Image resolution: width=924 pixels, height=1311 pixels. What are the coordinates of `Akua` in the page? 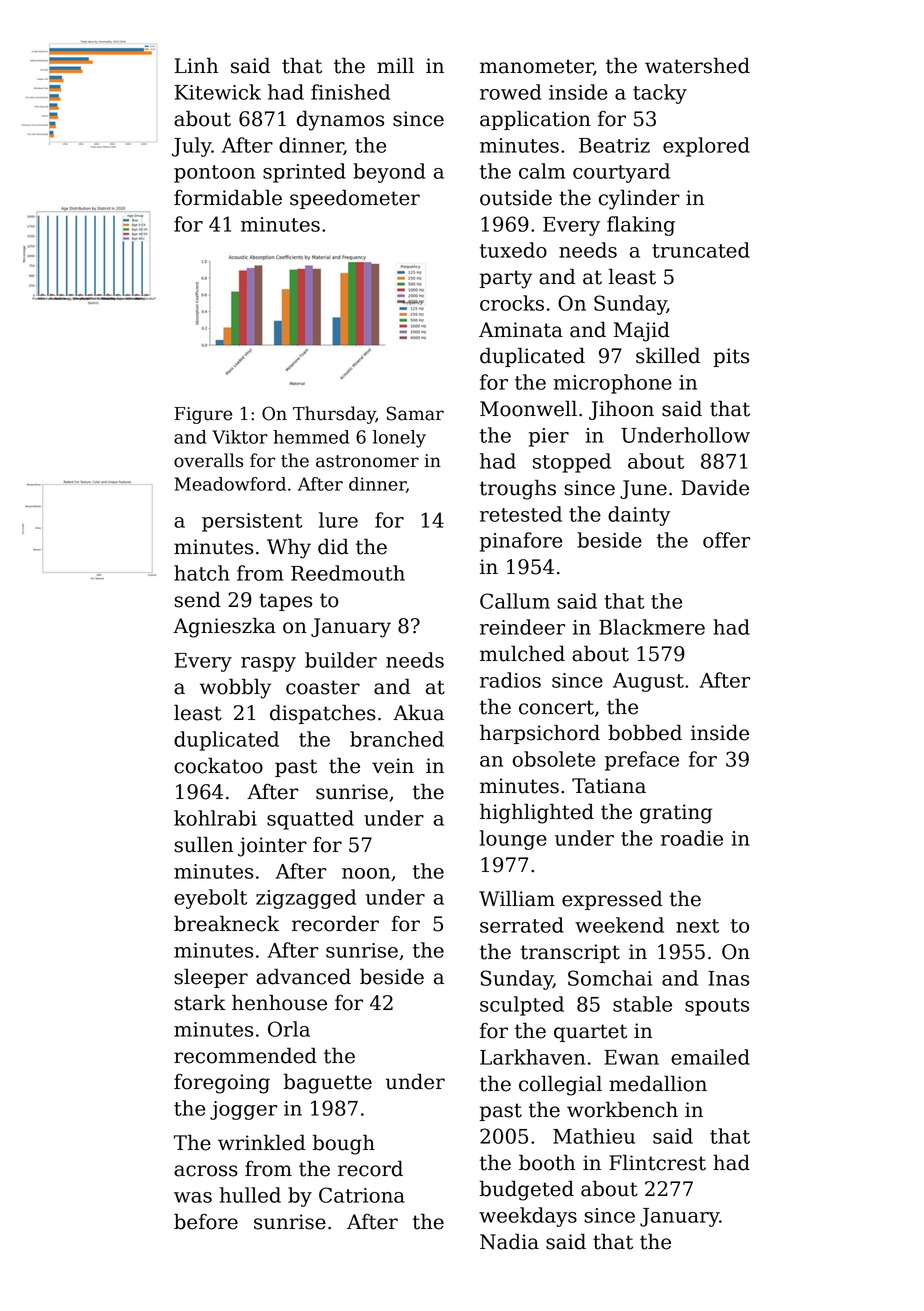 It's located at (418, 712).
